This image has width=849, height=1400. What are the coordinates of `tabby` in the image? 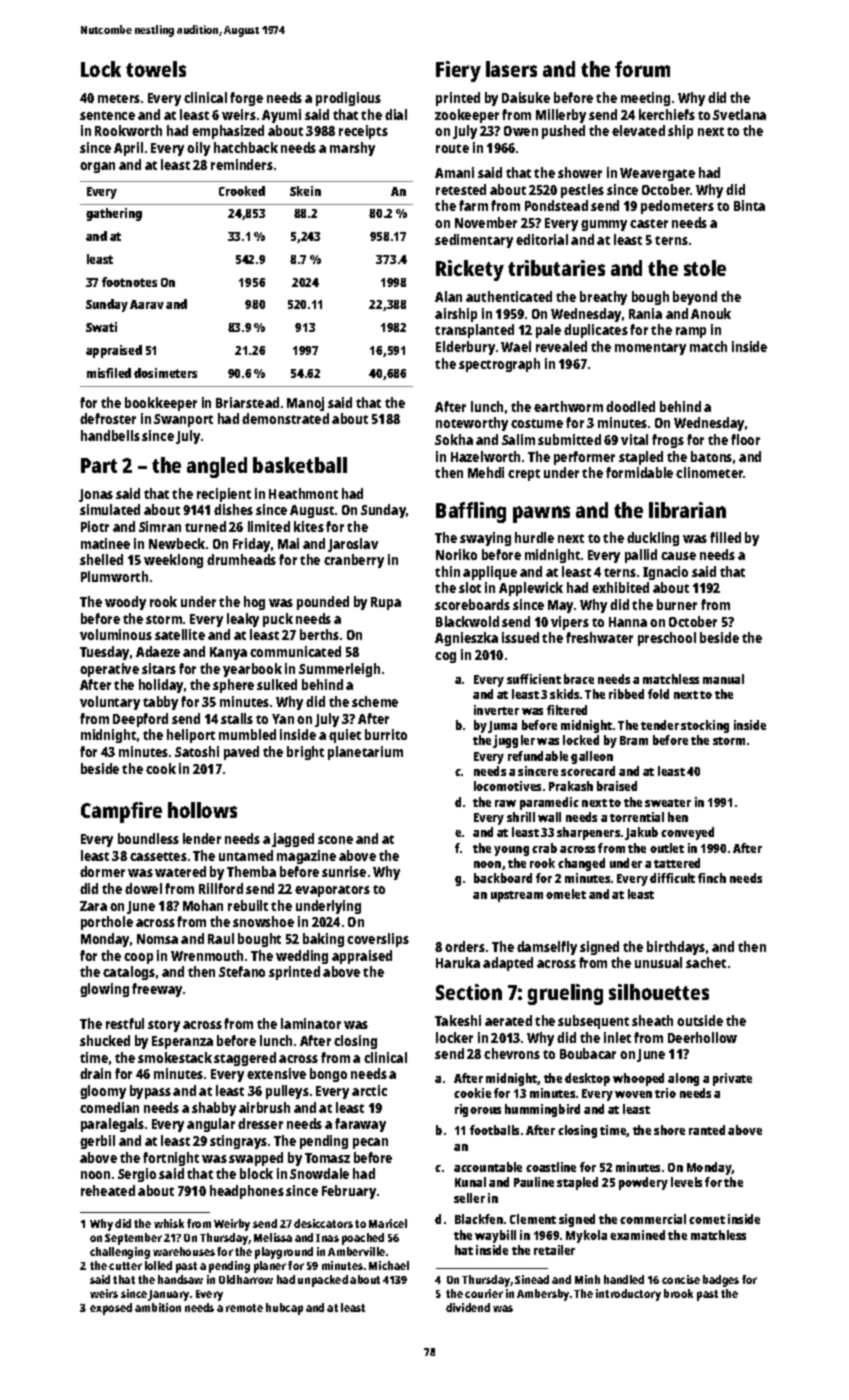 It's located at (160, 703).
